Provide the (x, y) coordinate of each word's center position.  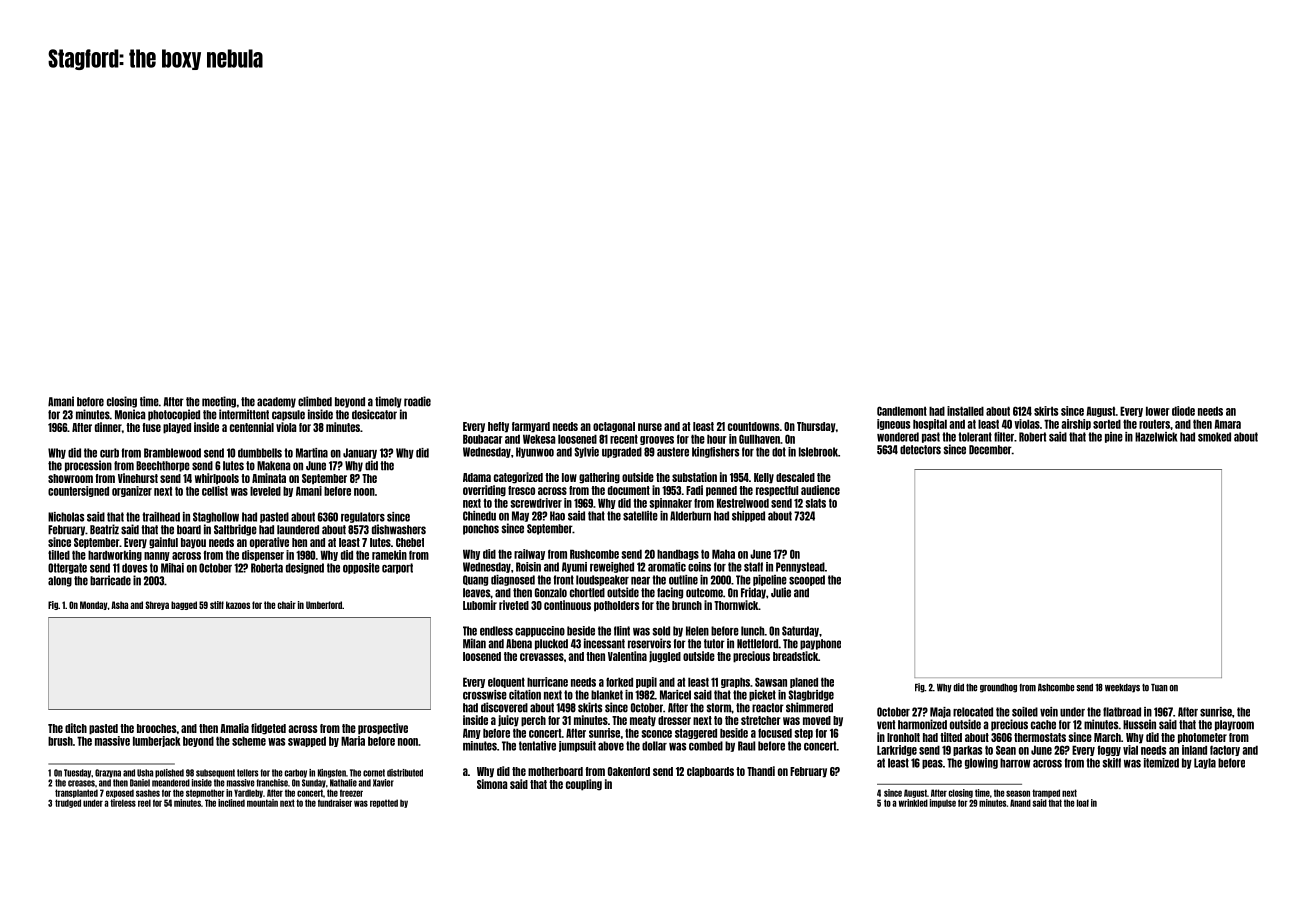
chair (286, 605)
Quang (475, 580)
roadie (417, 401)
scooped (807, 580)
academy (276, 402)
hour (717, 439)
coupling (584, 785)
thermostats (1040, 737)
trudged (68, 803)
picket (762, 695)
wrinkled (913, 803)
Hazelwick (1156, 437)
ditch (76, 728)
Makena (273, 466)
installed (965, 411)
